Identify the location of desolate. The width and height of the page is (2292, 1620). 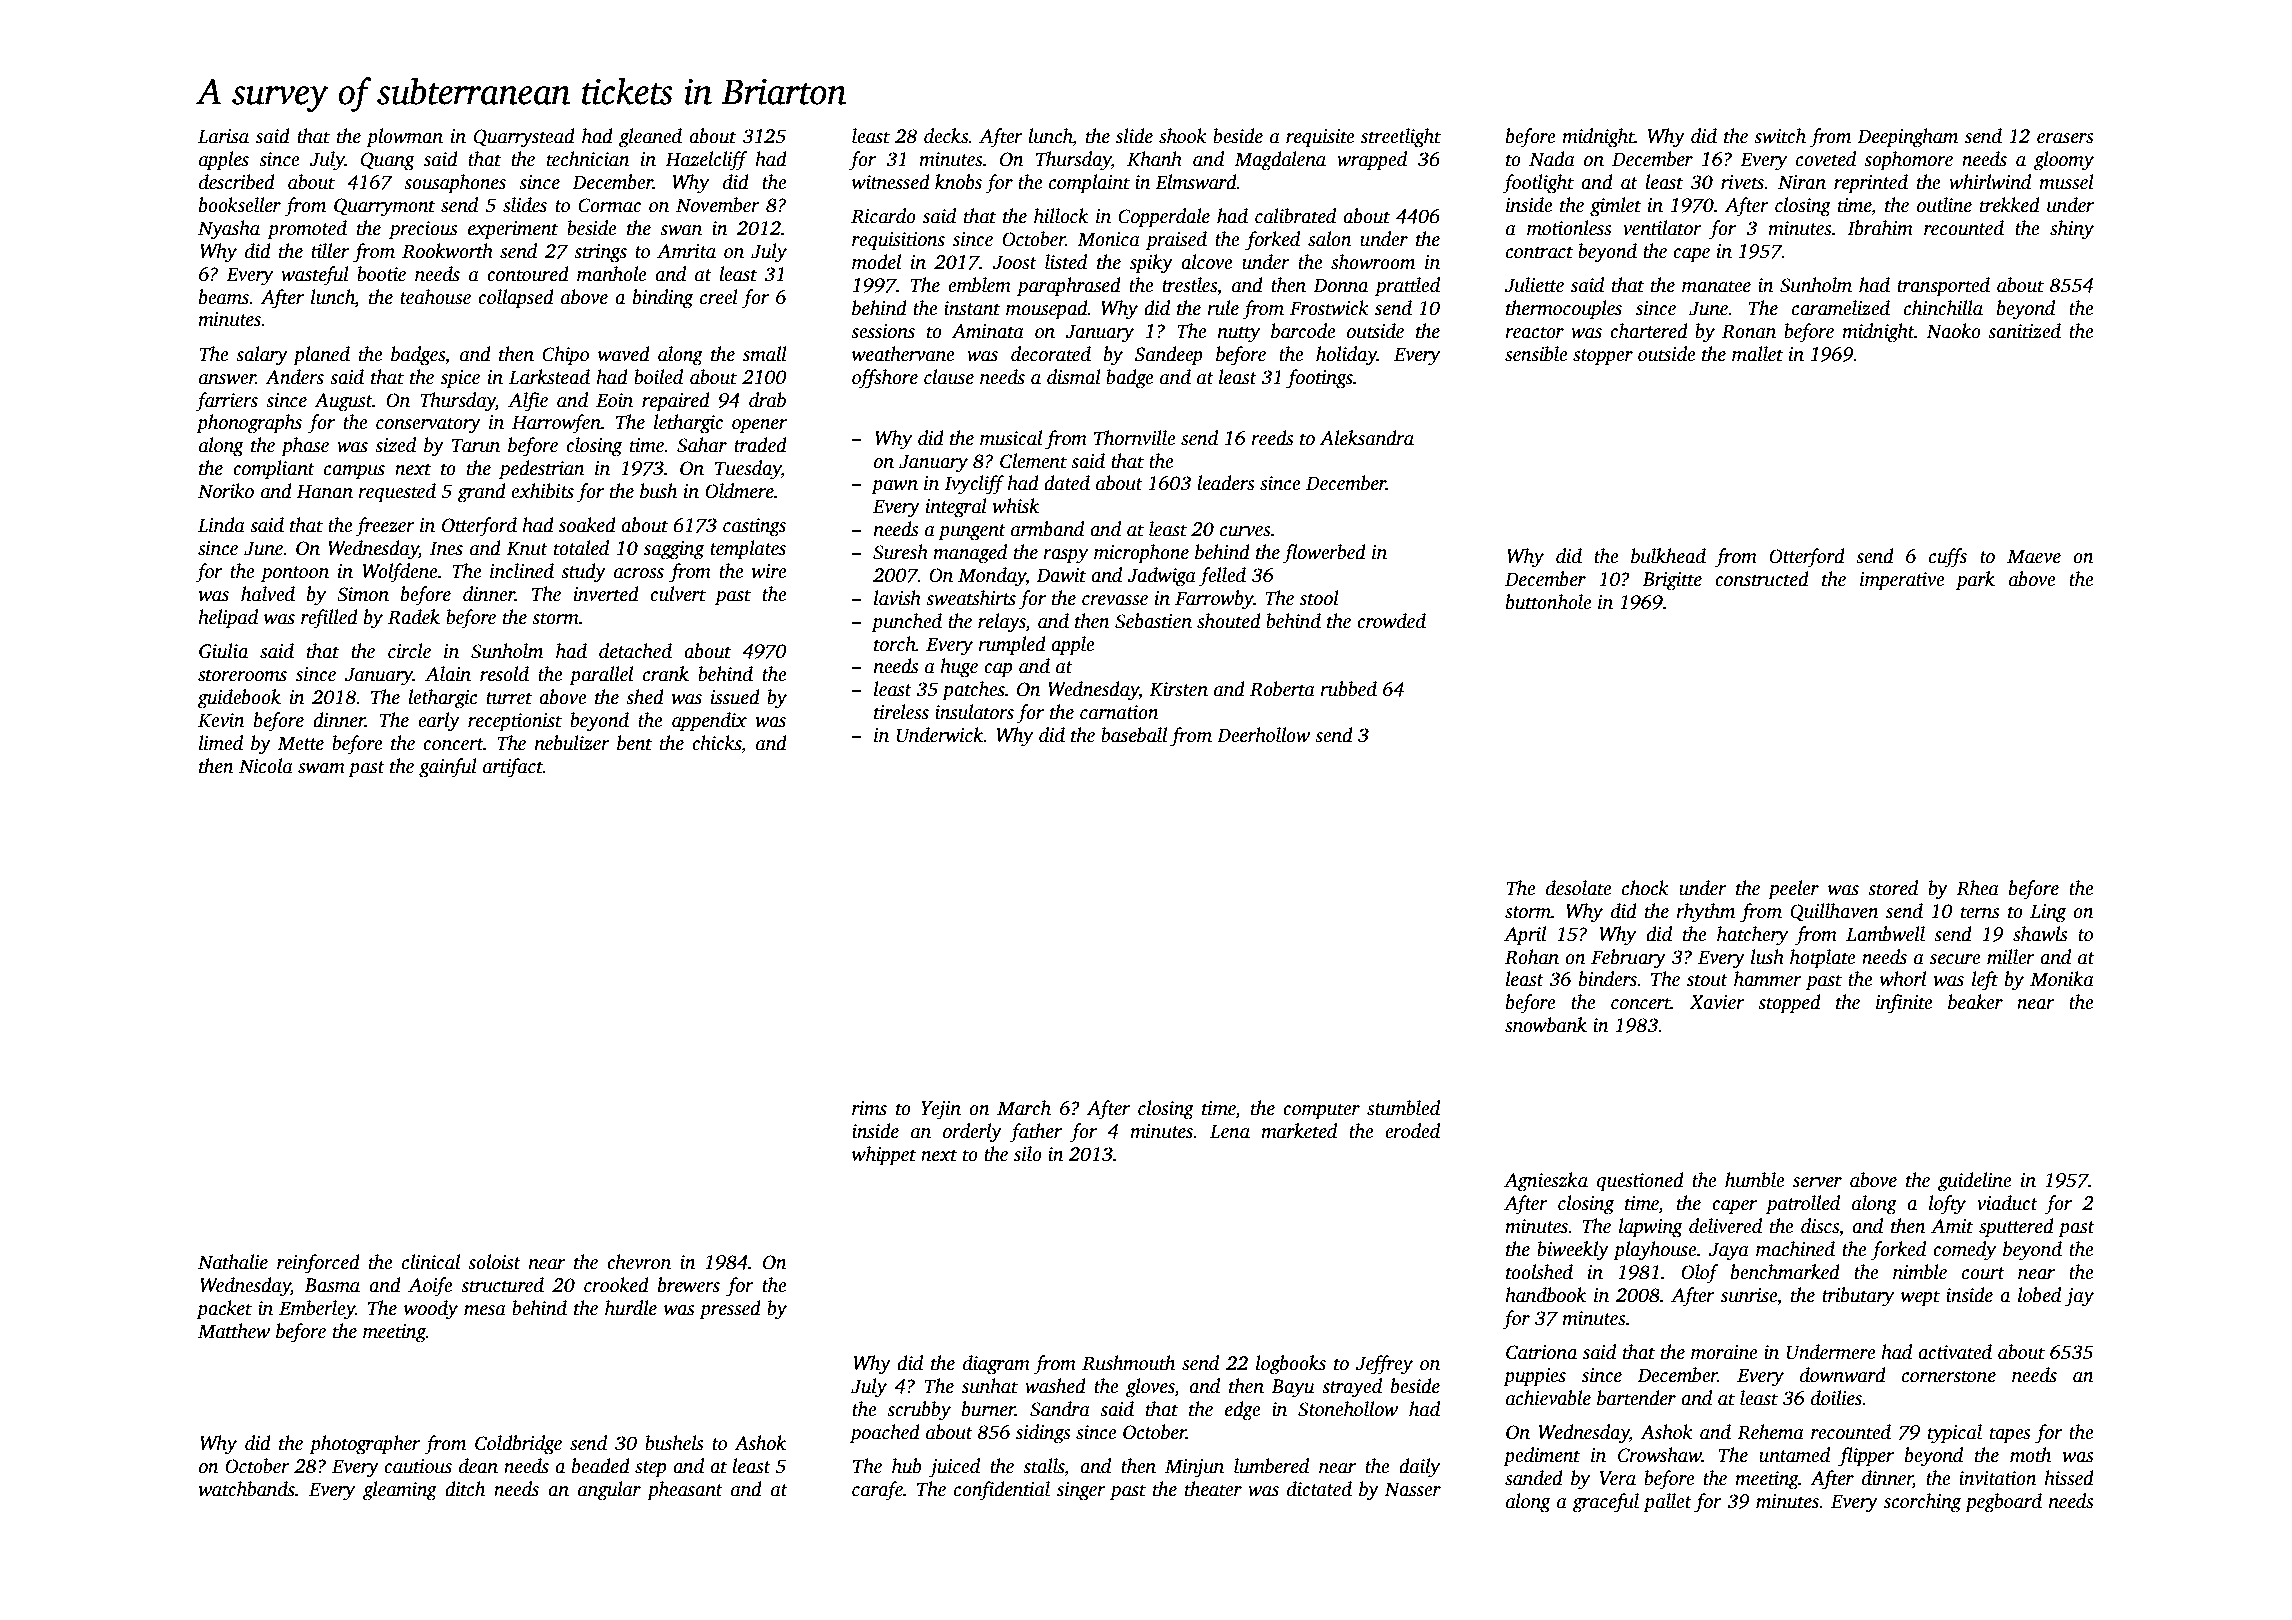
(1579, 888).
